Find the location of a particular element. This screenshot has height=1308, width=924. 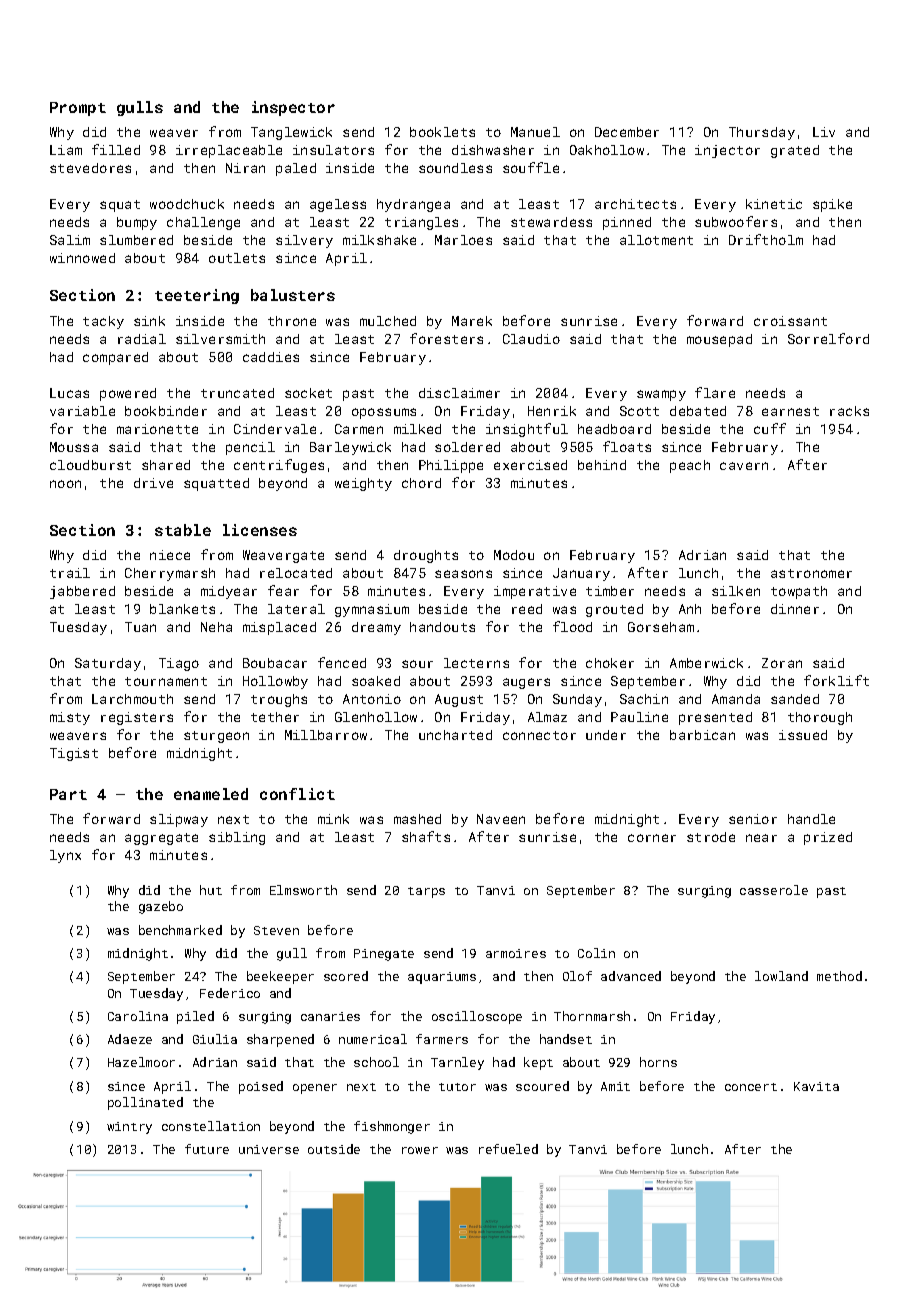

jabbered is located at coordinates (82, 592).
